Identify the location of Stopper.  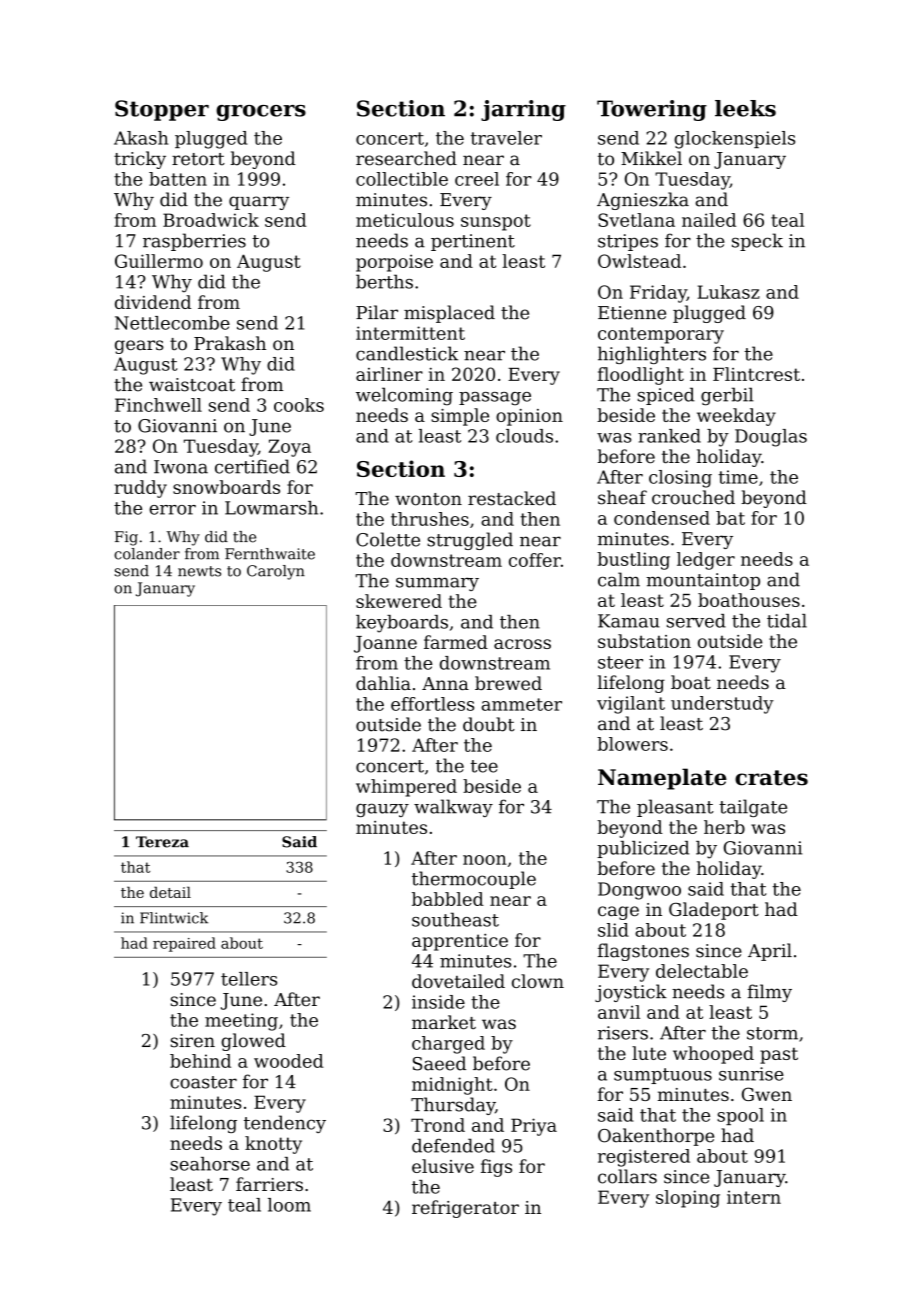
(162, 110).
